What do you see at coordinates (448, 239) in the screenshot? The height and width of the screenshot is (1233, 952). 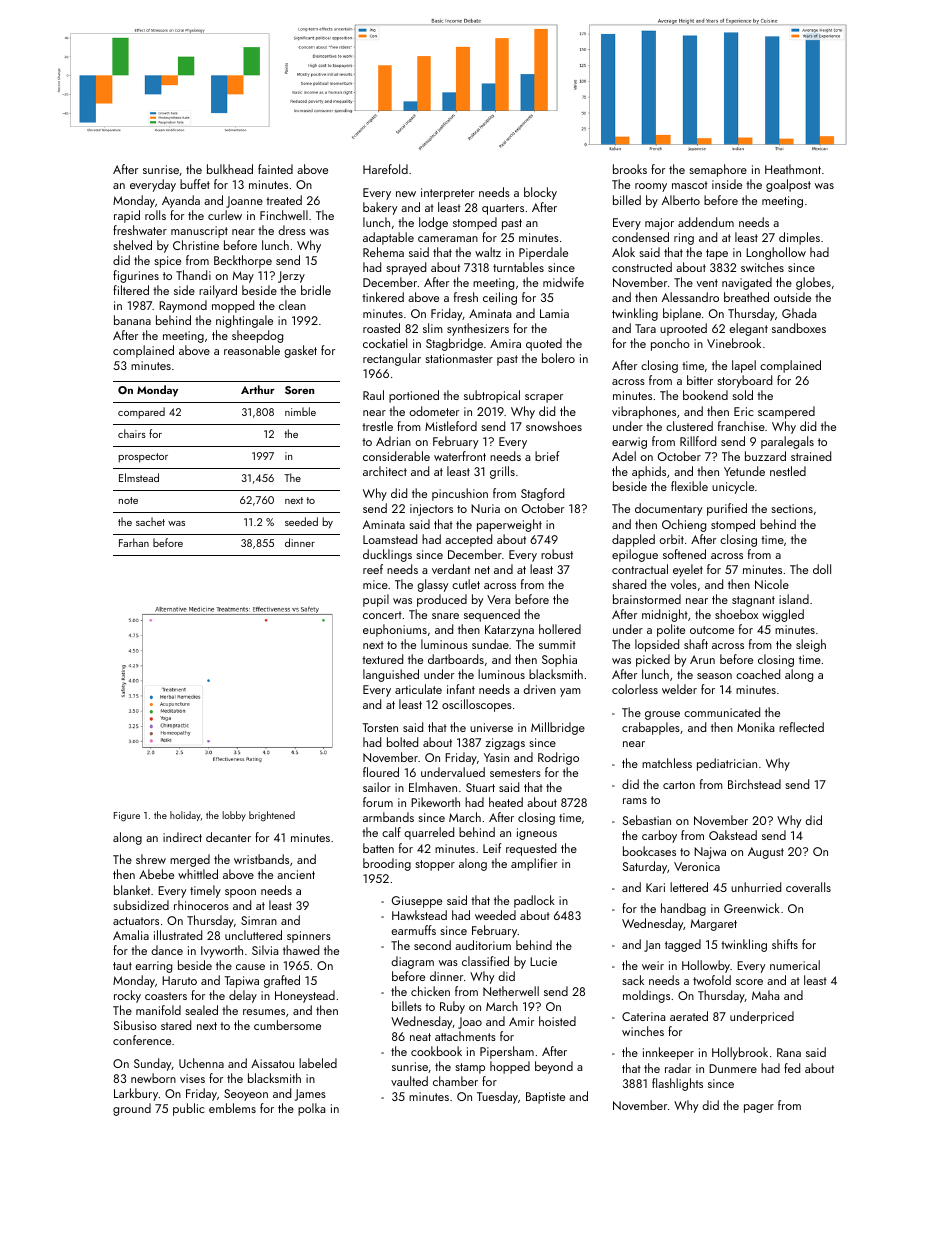 I see `cameraman` at bounding box center [448, 239].
